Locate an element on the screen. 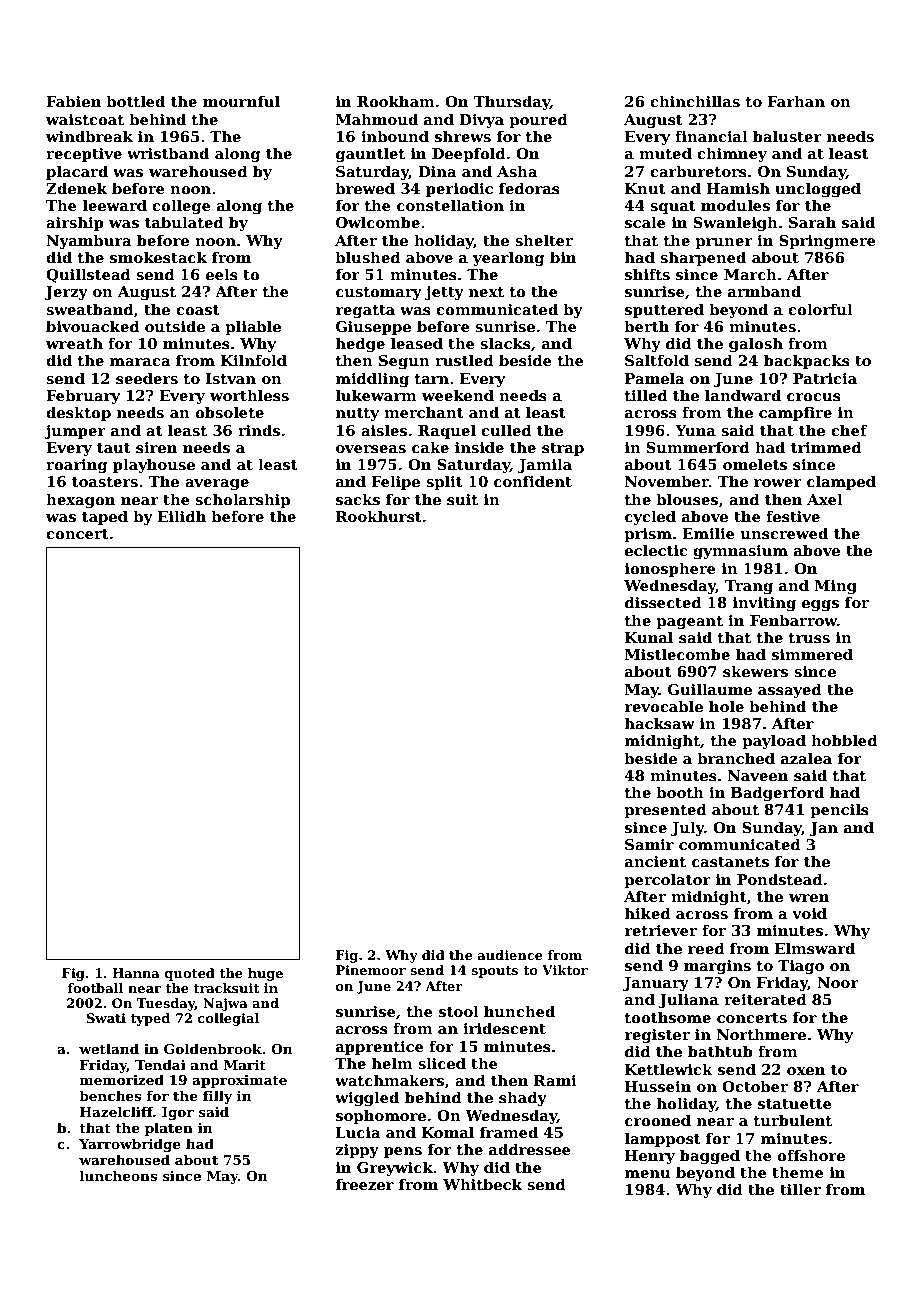  Eilidh is located at coordinates (182, 516).
